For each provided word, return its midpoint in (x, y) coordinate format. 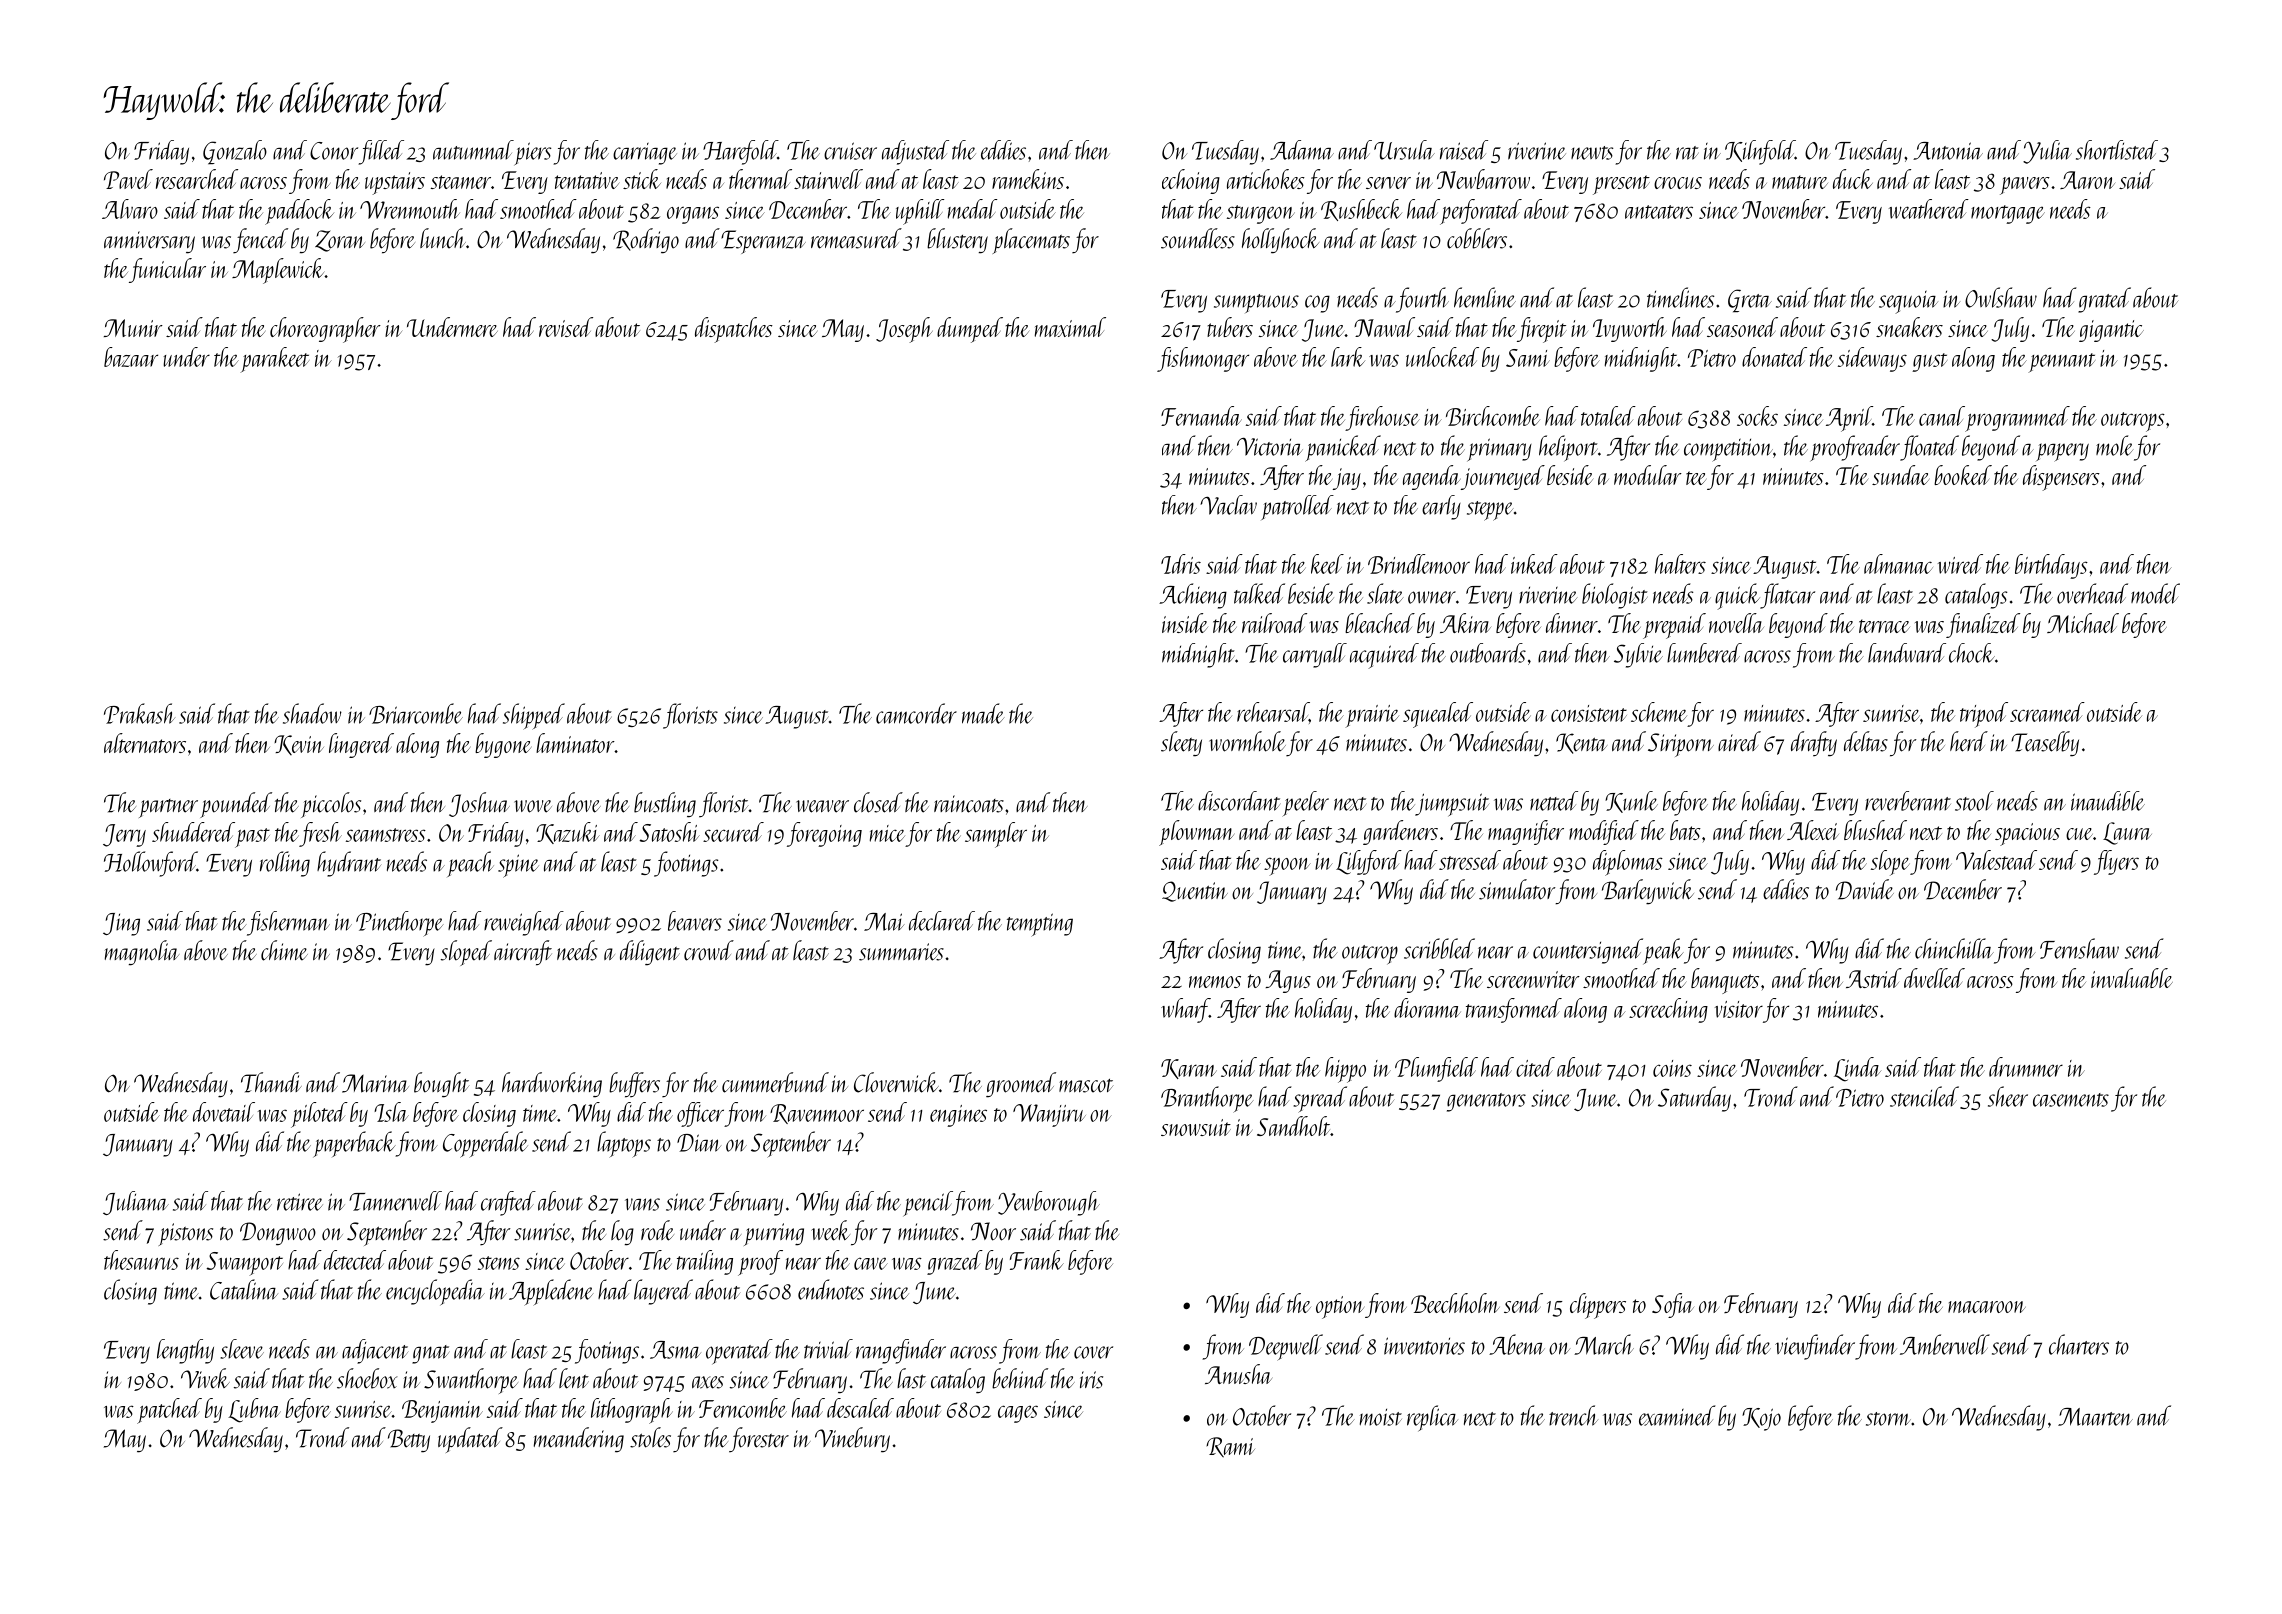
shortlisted (2117, 150)
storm (1888, 1419)
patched (169, 1411)
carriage (645, 154)
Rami (1230, 1447)
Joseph (904, 330)
